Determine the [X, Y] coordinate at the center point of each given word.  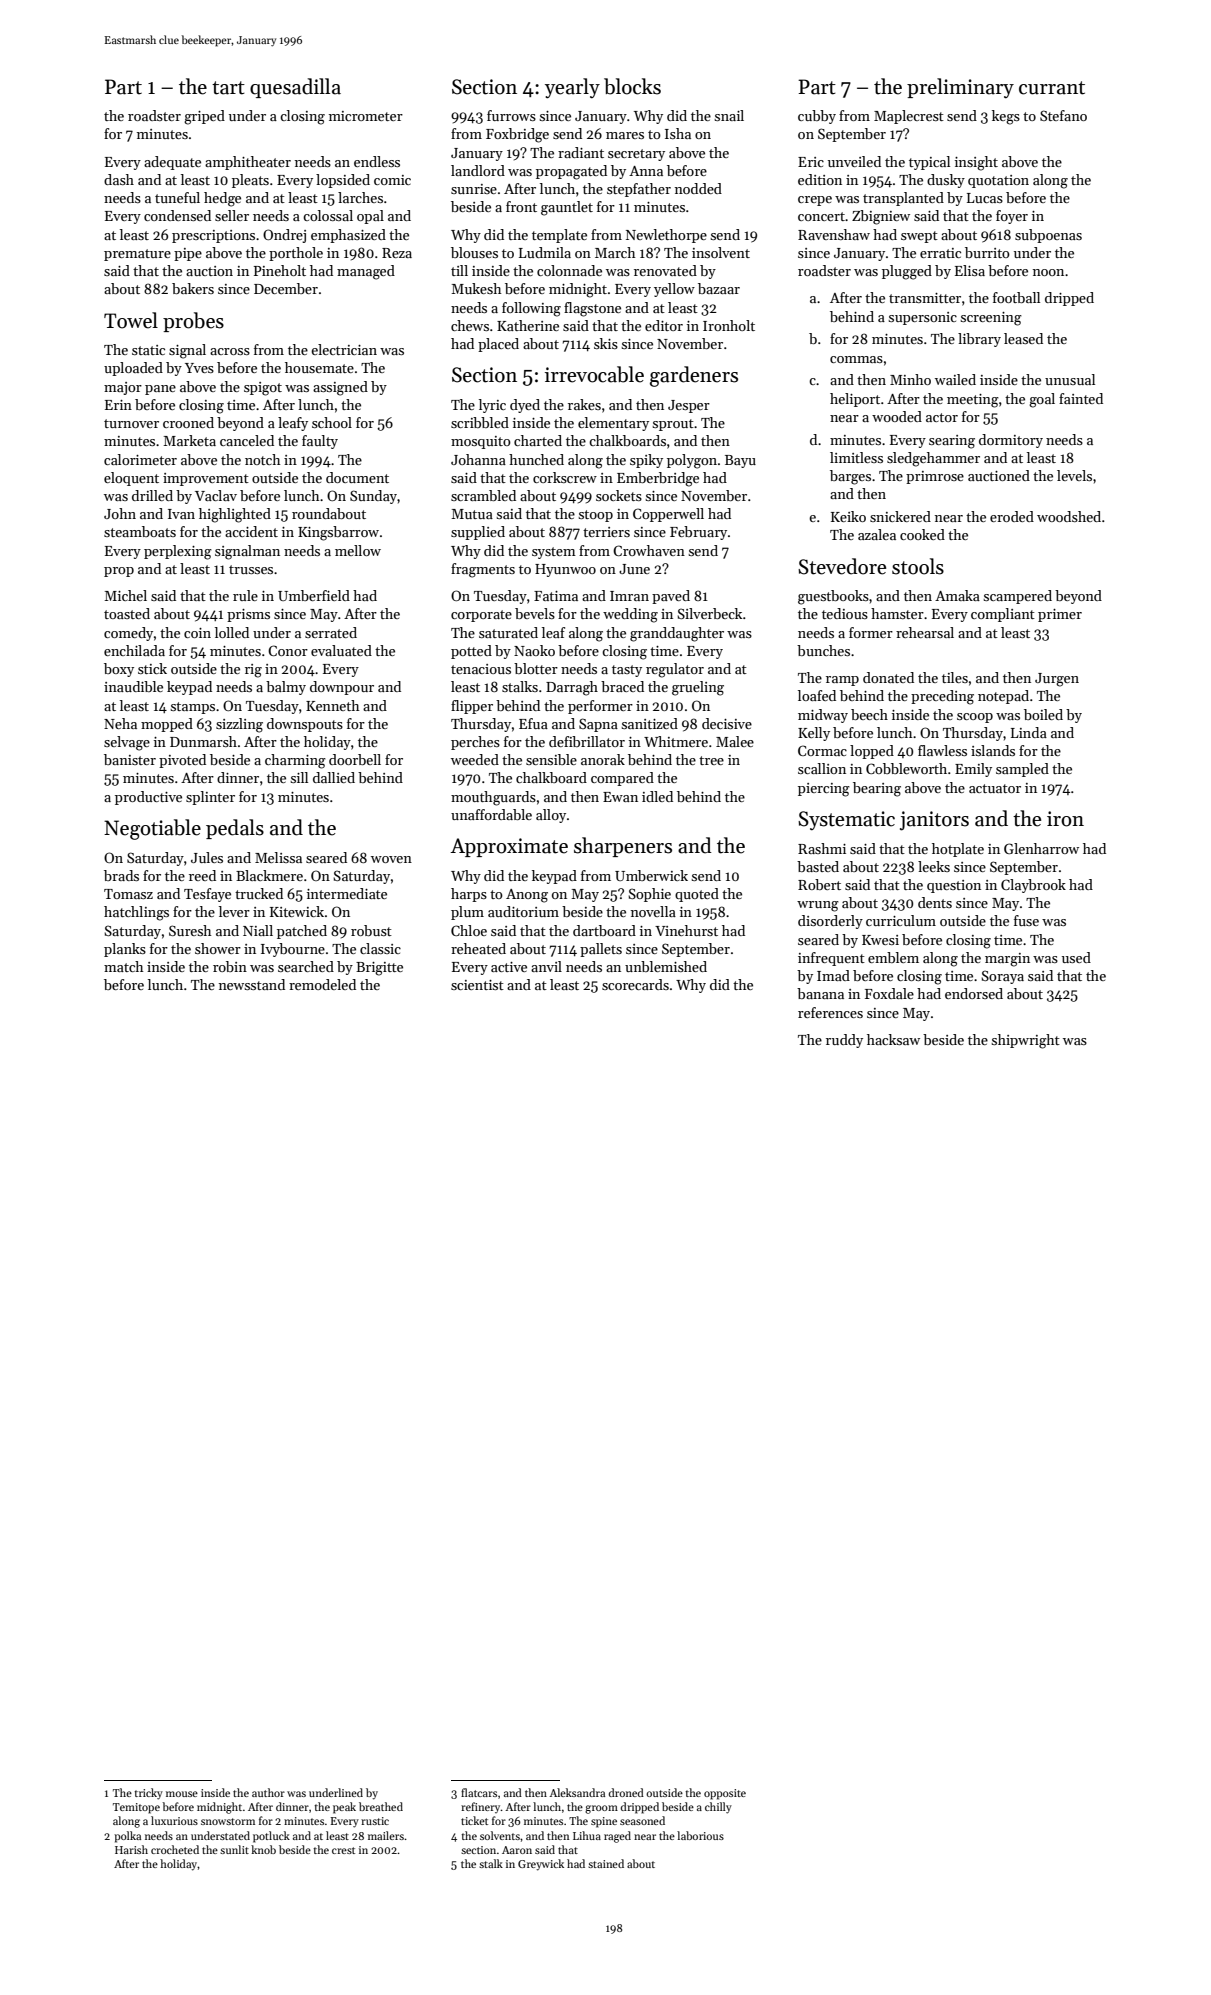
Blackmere [269, 875]
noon [1048, 272]
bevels [535, 613]
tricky [148, 1794]
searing [952, 442]
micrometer [366, 116]
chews [470, 325]
